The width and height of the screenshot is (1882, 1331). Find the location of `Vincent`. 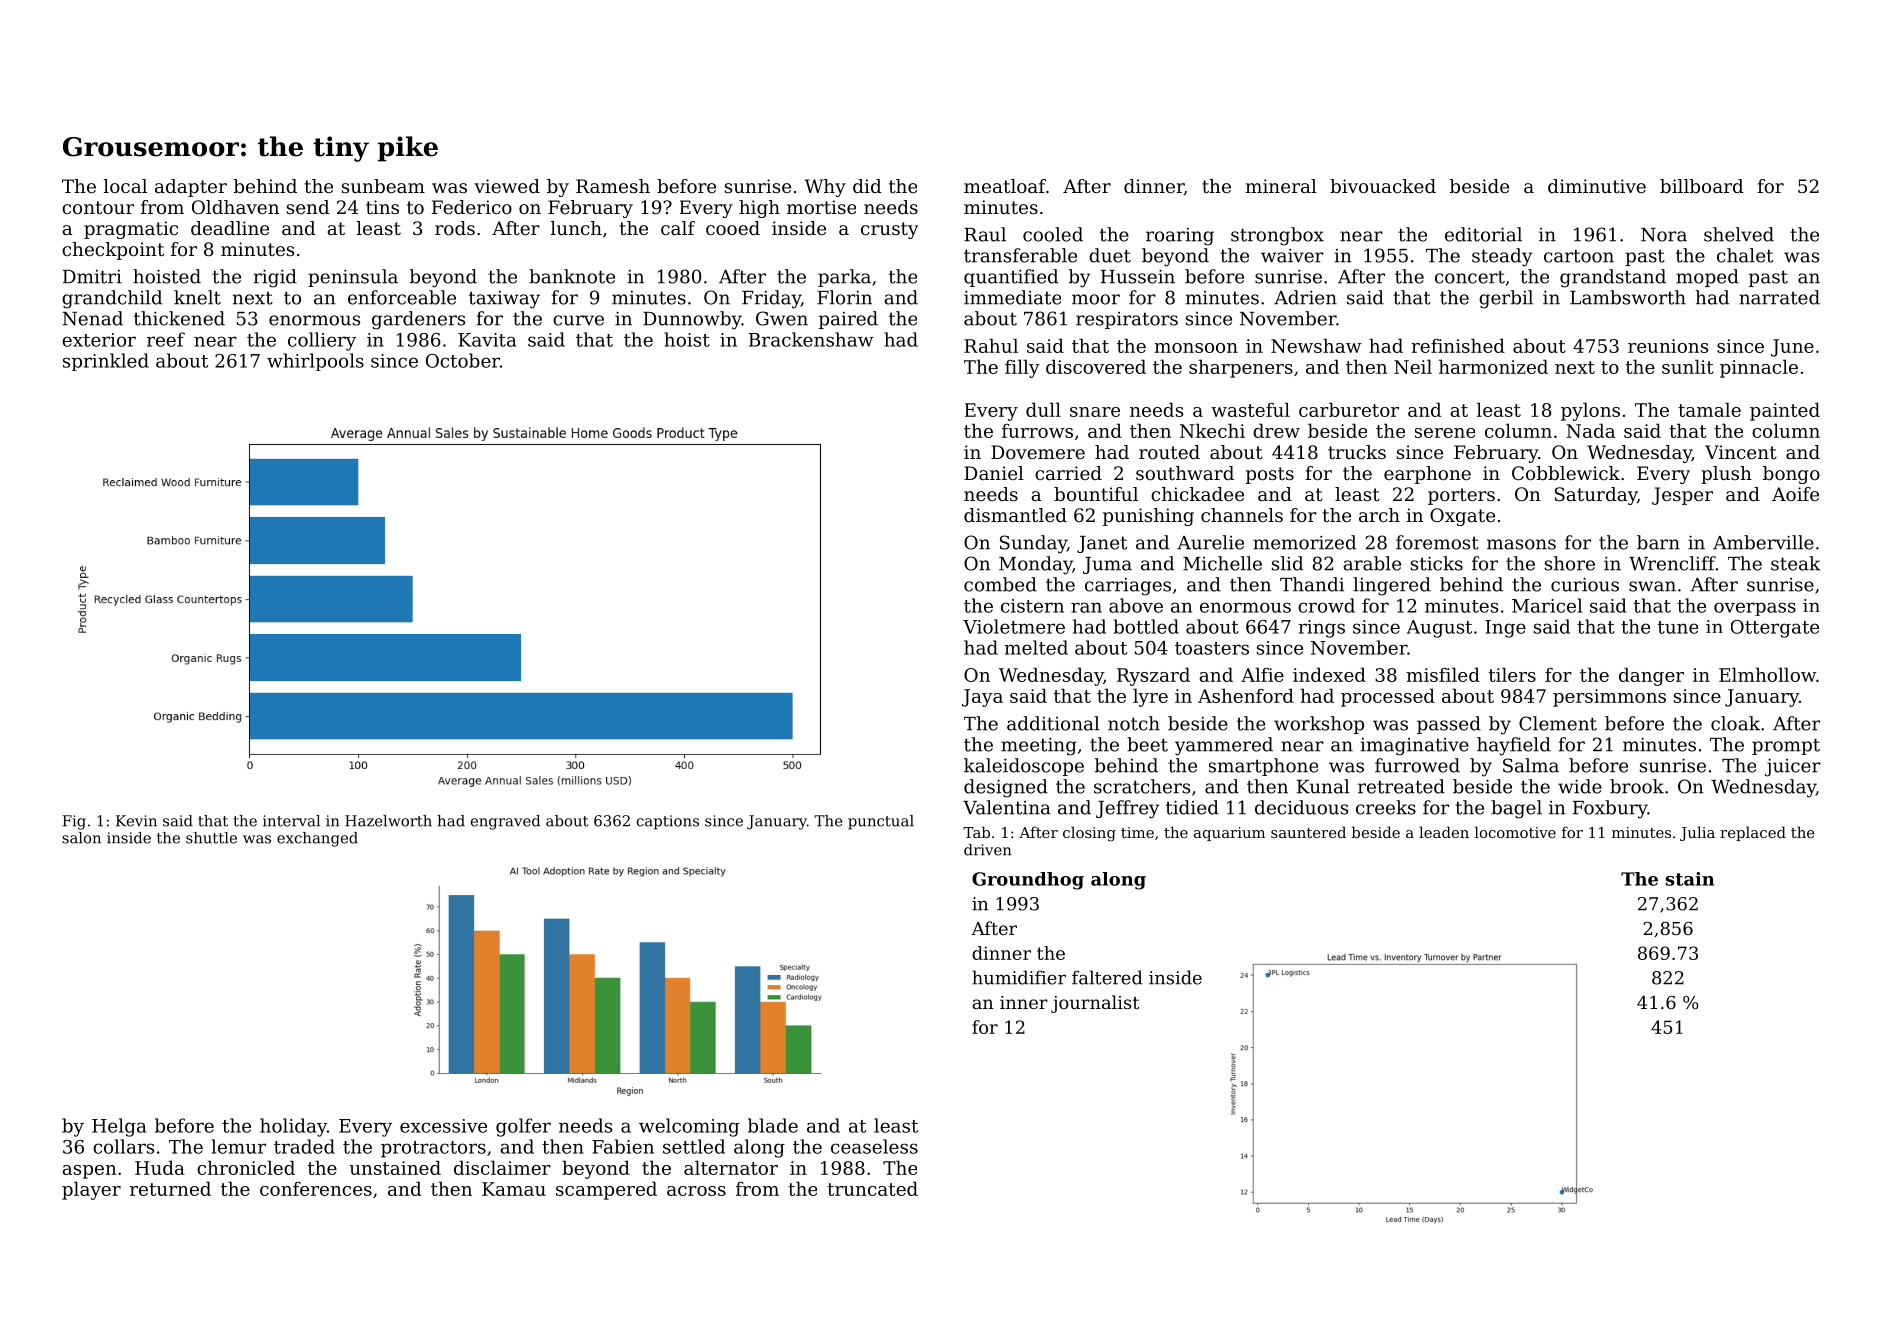

Vincent is located at coordinates (1741, 452).
